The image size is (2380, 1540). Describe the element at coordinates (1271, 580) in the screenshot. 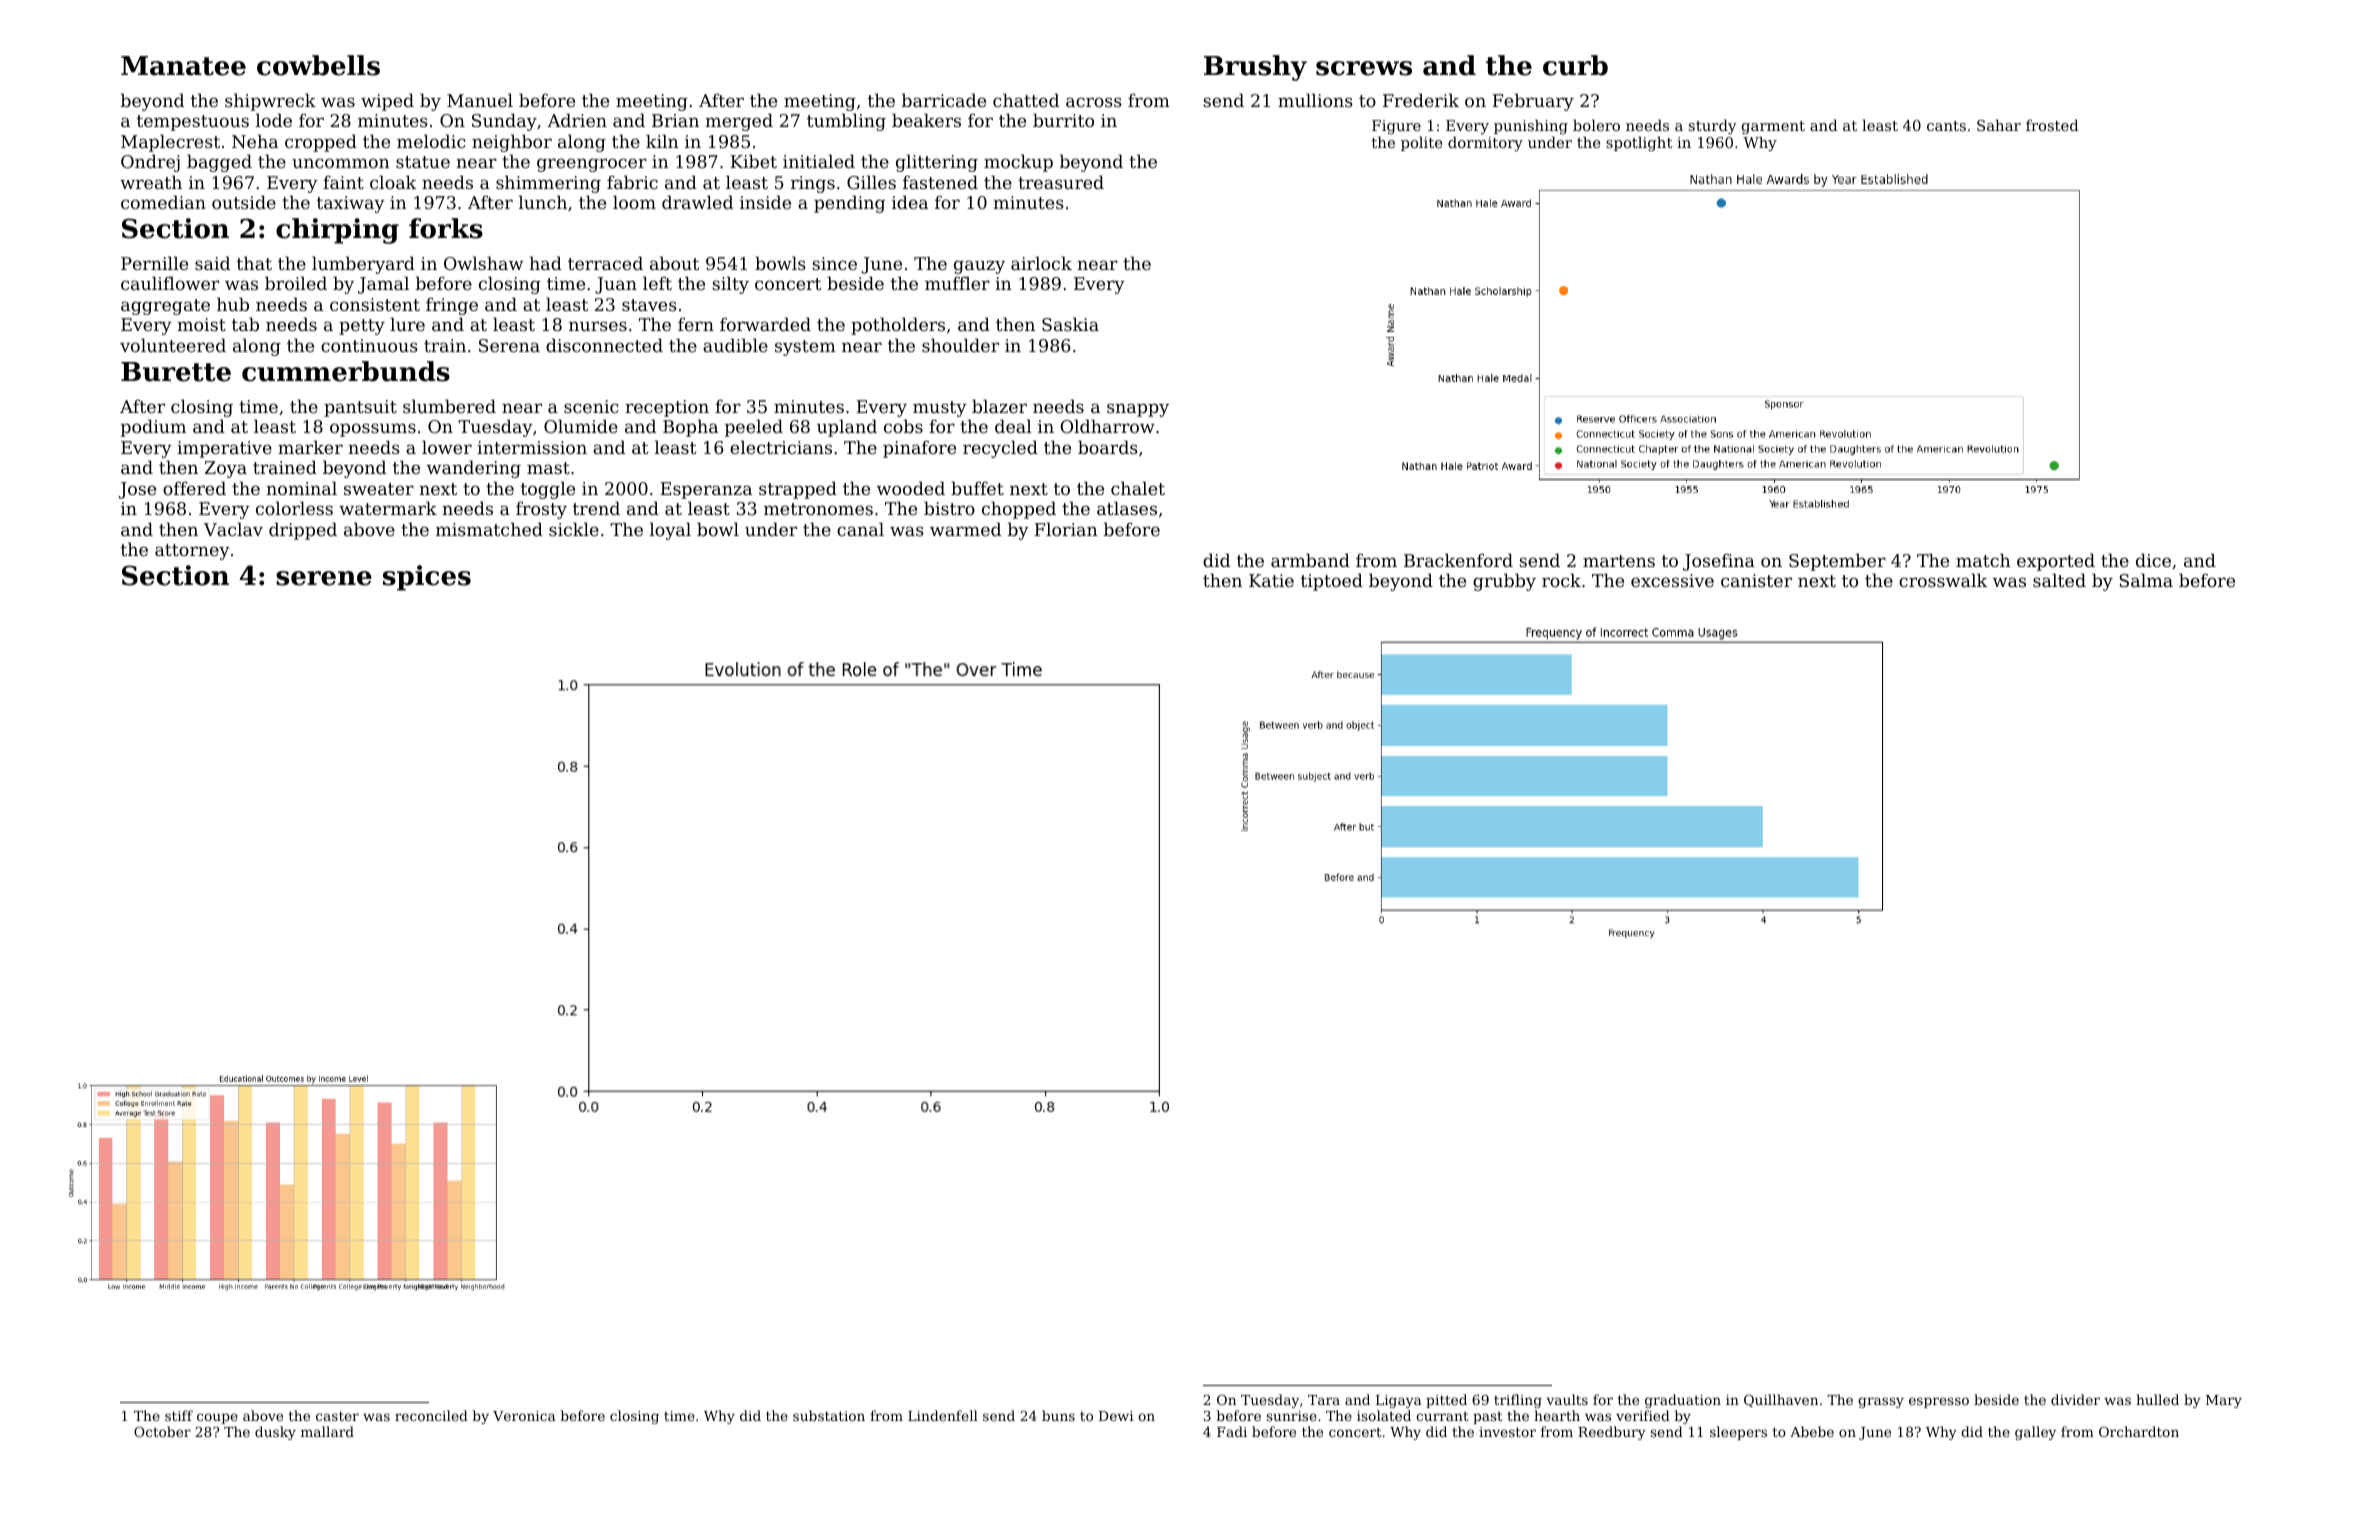

I see `Katie` at that location.
